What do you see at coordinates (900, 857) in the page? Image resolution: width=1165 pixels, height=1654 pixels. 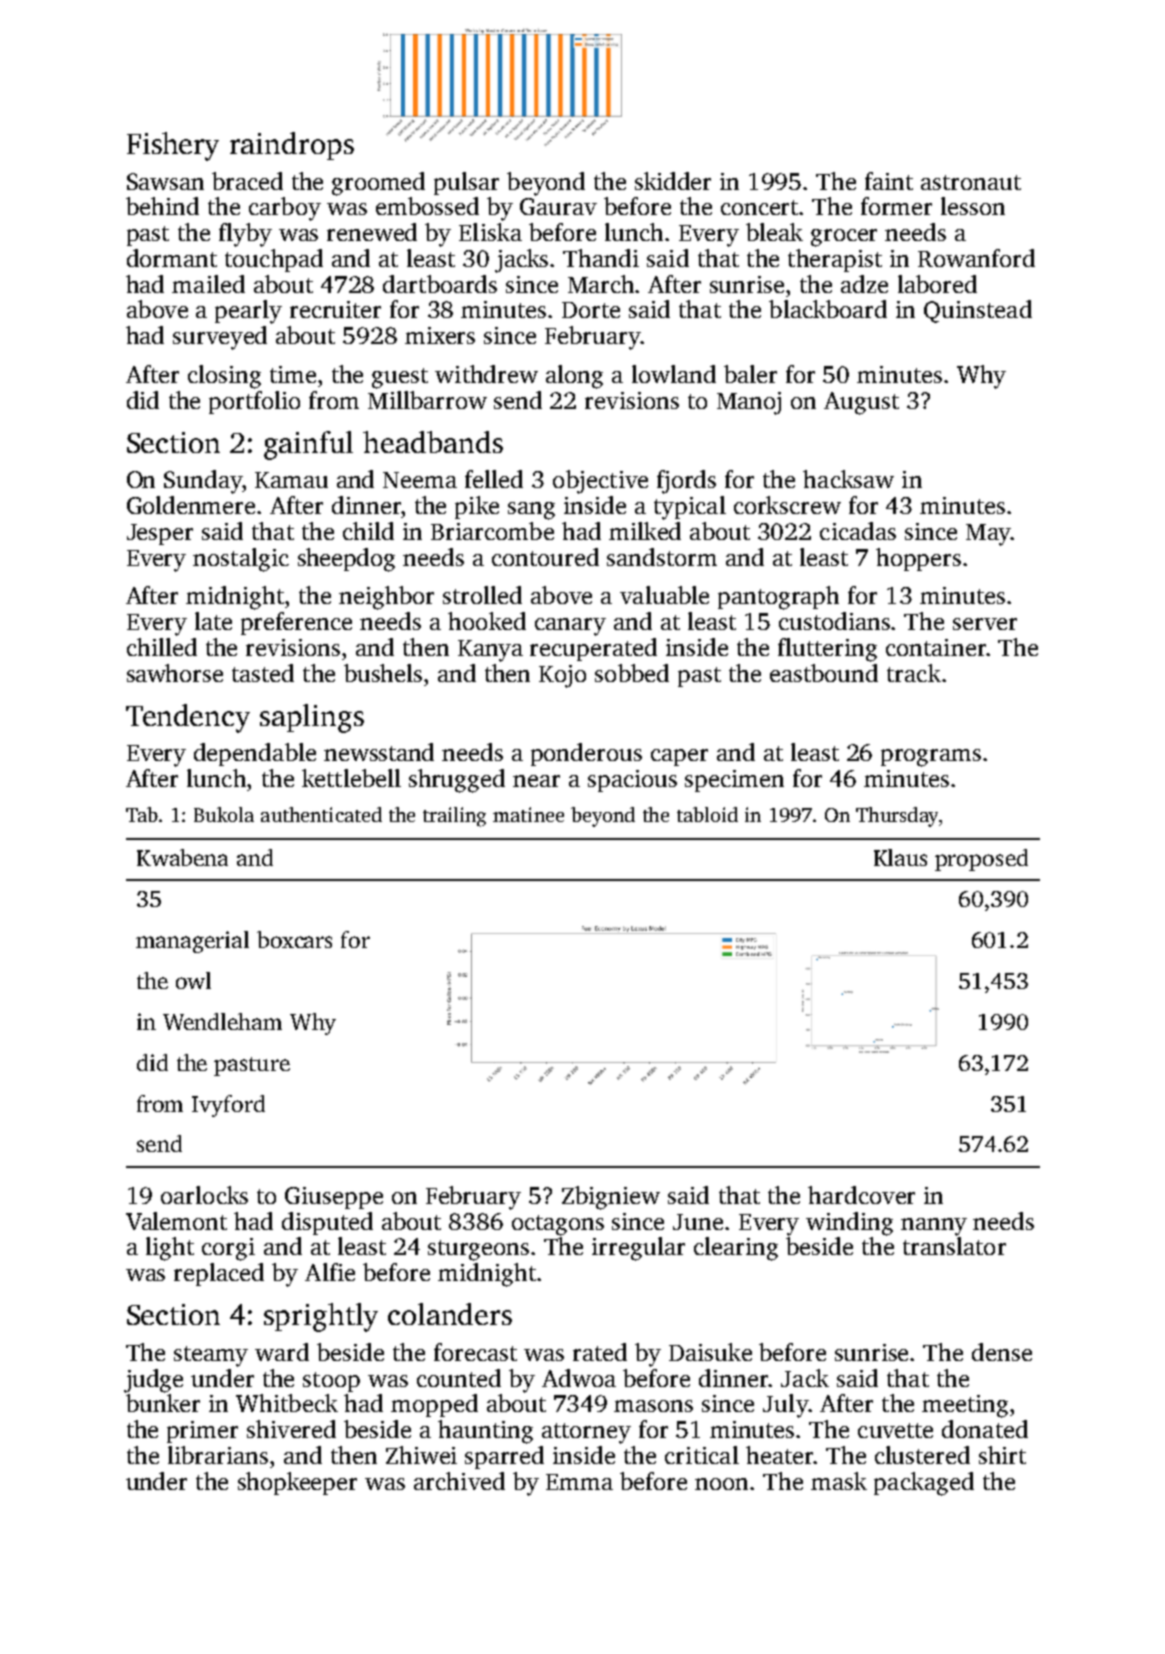 I see `Klaus` at bounding box center [900, 857].
